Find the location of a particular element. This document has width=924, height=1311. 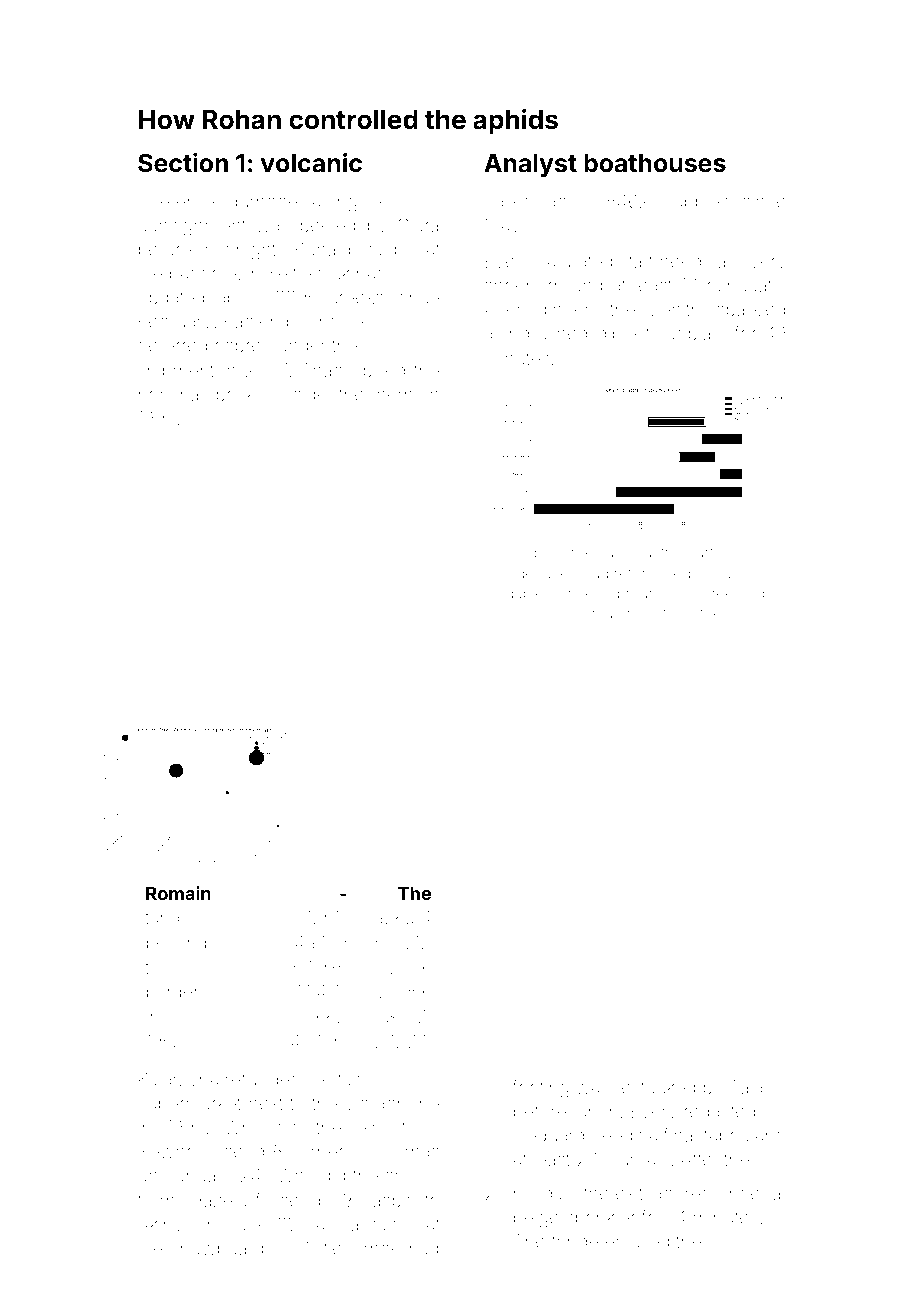

Romain is located at coordinates (178, 893).
